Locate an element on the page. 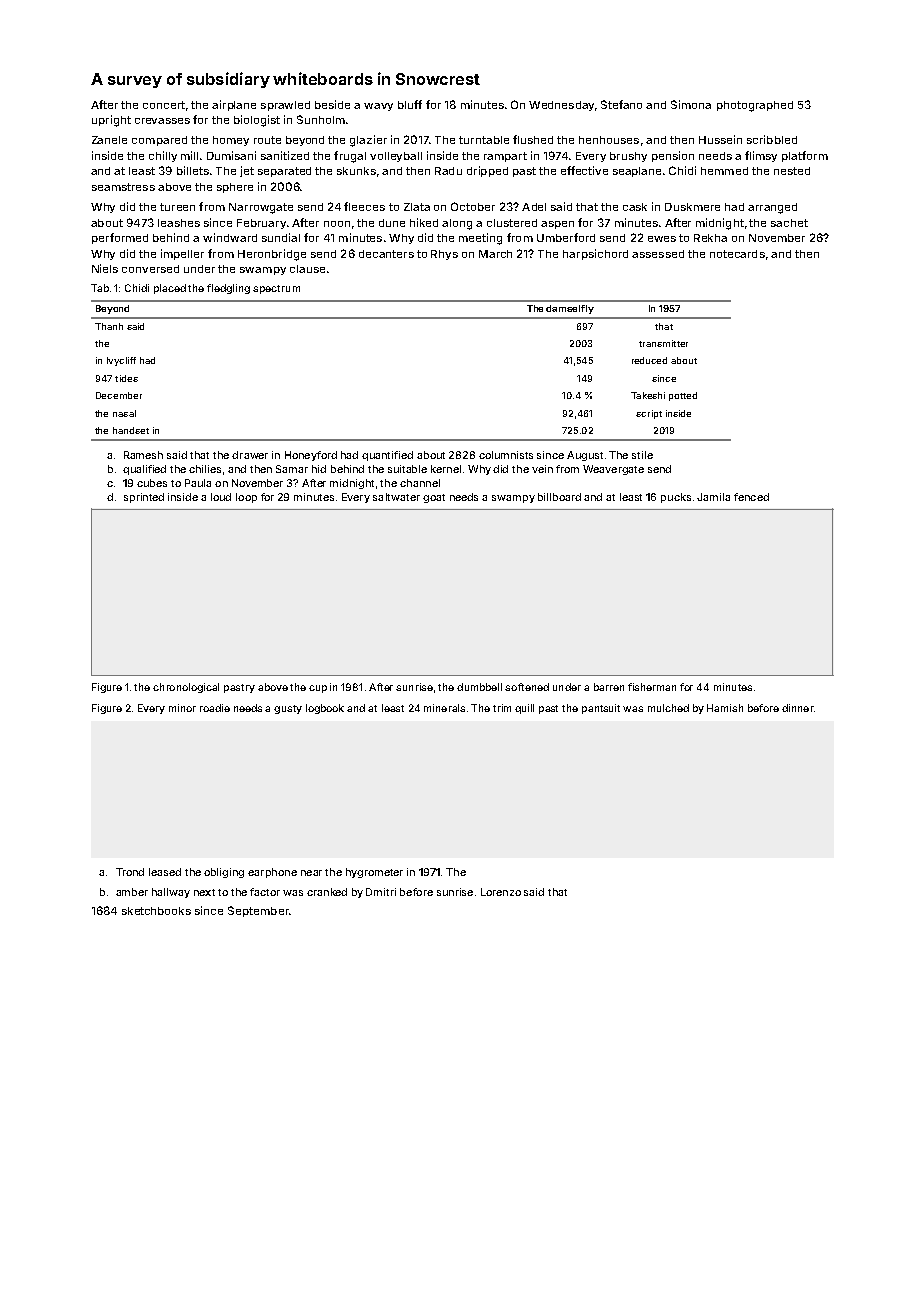 The image size is (924, 1308). sprinted is located at coordinates (144, 498).
